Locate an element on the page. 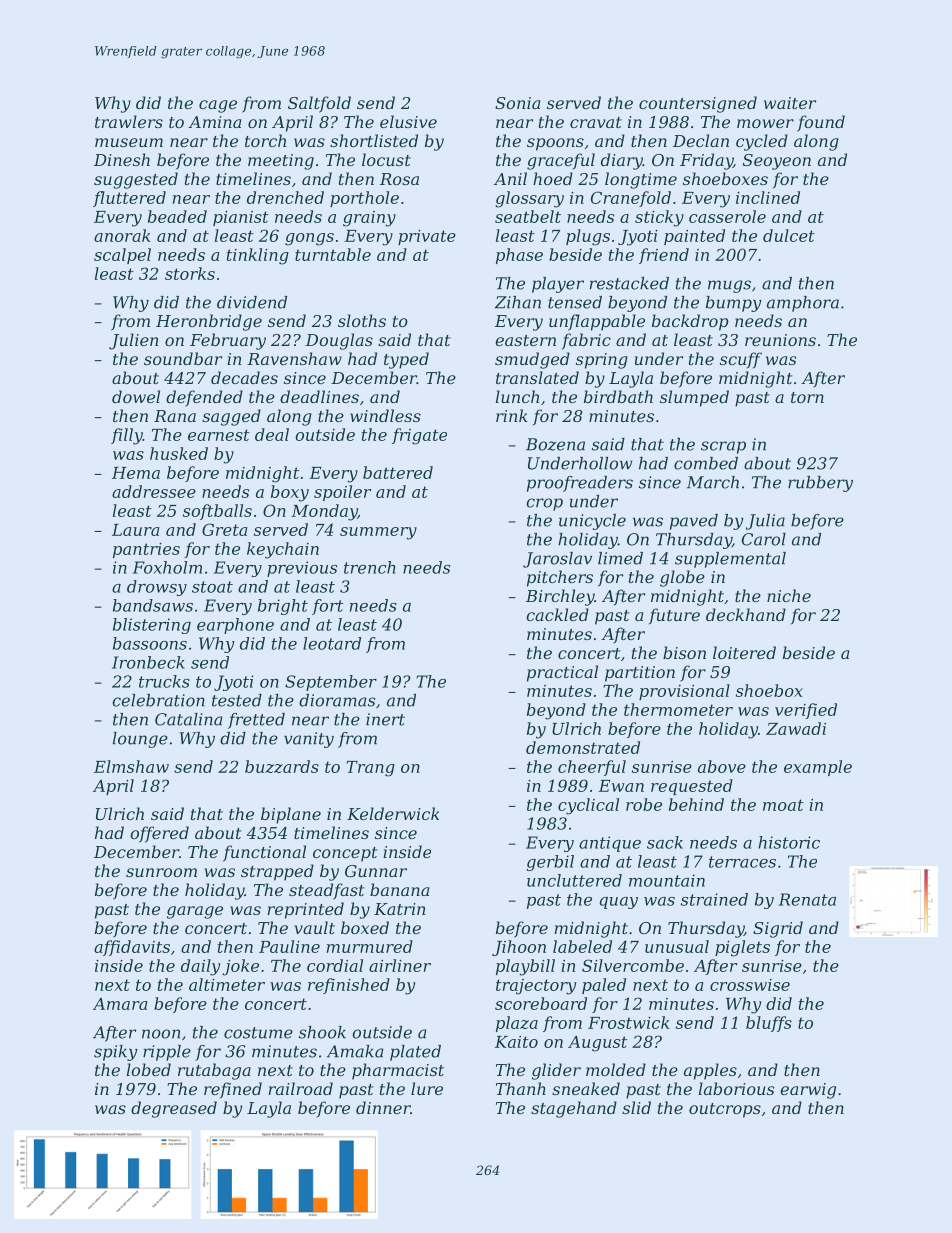  Kelderwick is located at coordinates (393, 813).
